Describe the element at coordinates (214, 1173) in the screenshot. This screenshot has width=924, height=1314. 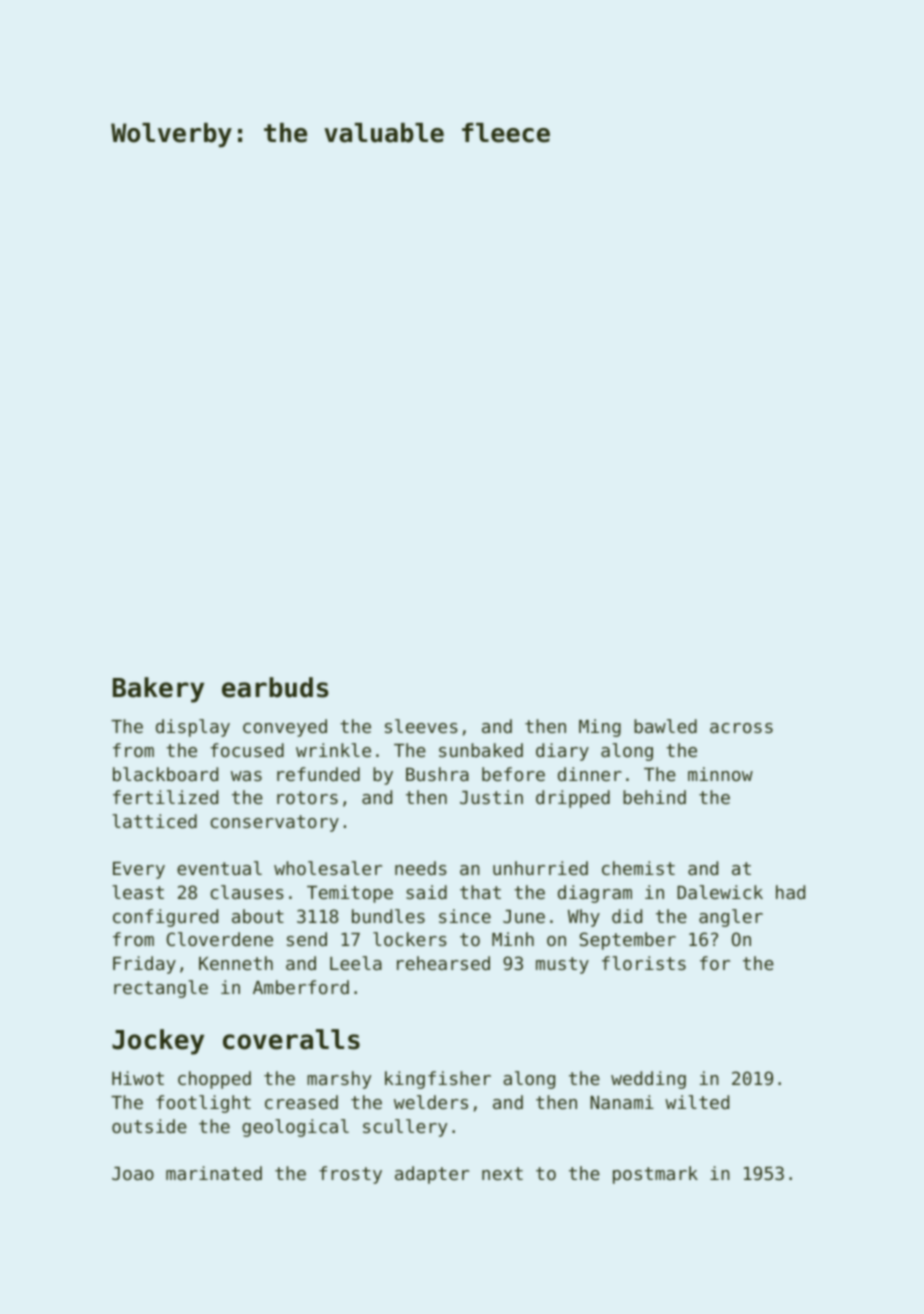
I see `marinated` at that location.
